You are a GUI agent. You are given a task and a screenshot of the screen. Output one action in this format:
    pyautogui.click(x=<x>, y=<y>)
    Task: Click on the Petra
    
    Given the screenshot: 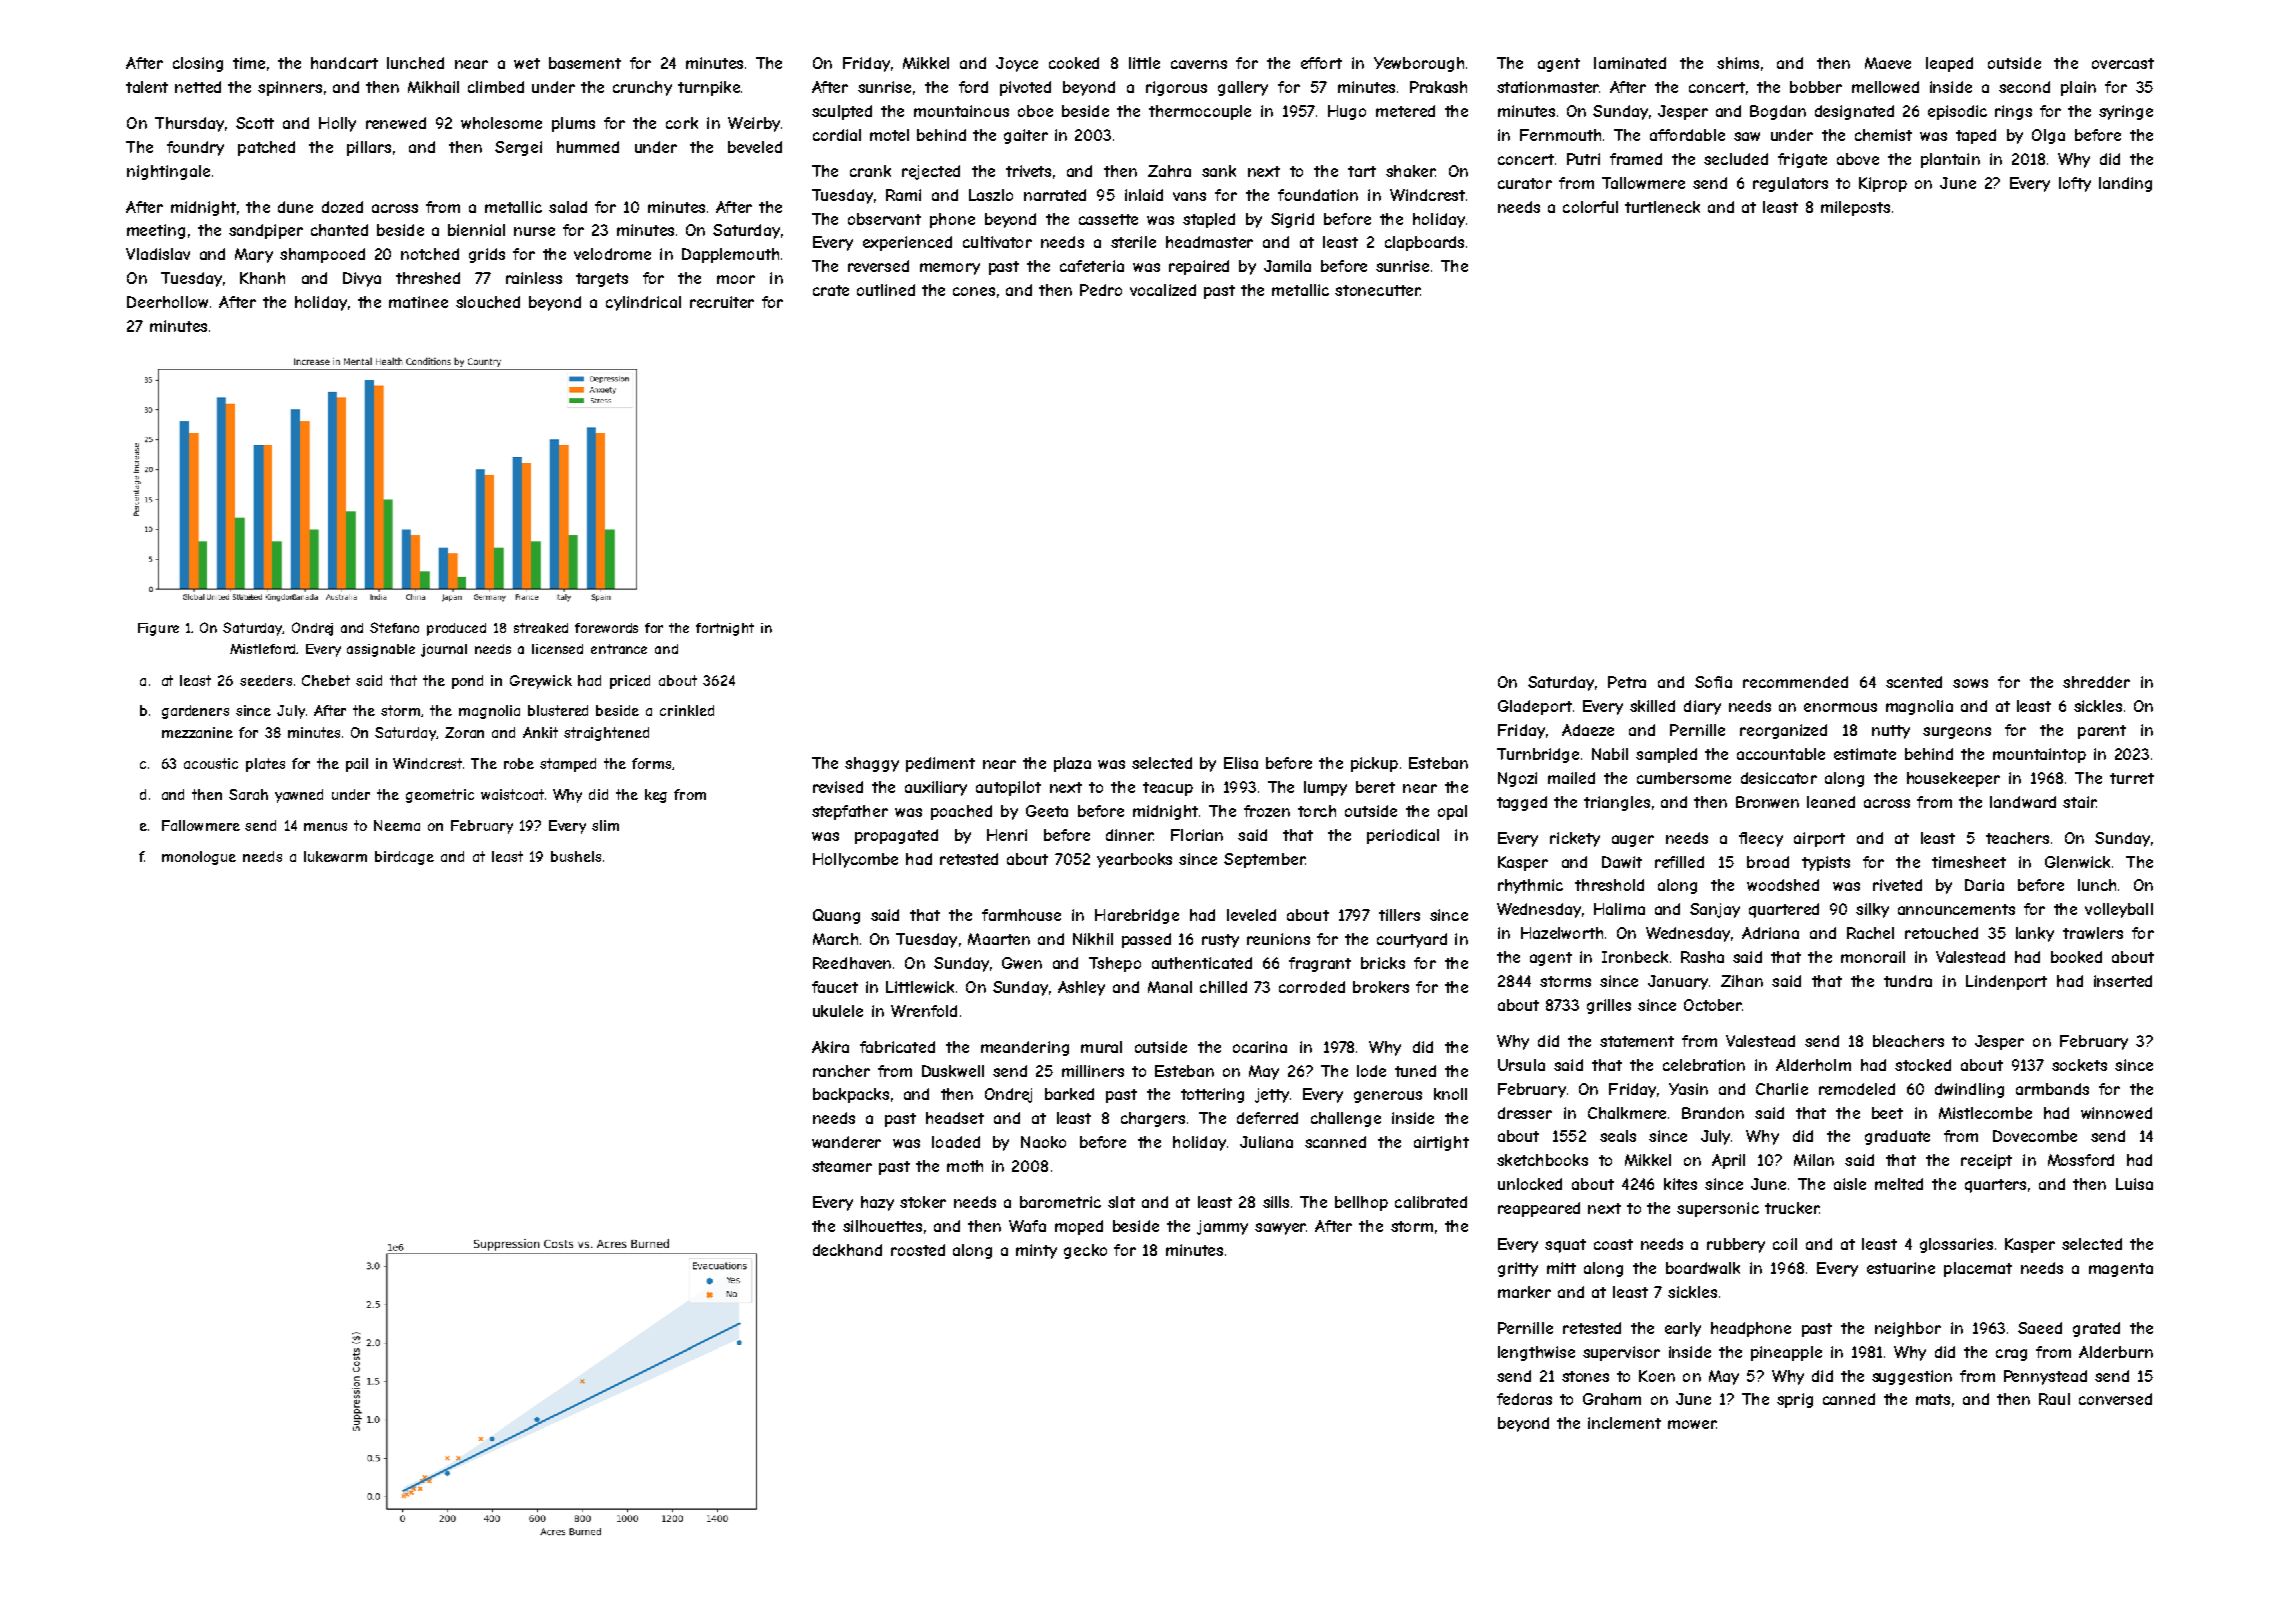 What is the action you would take?
    pyautogui.click(x=1627, y=682)
